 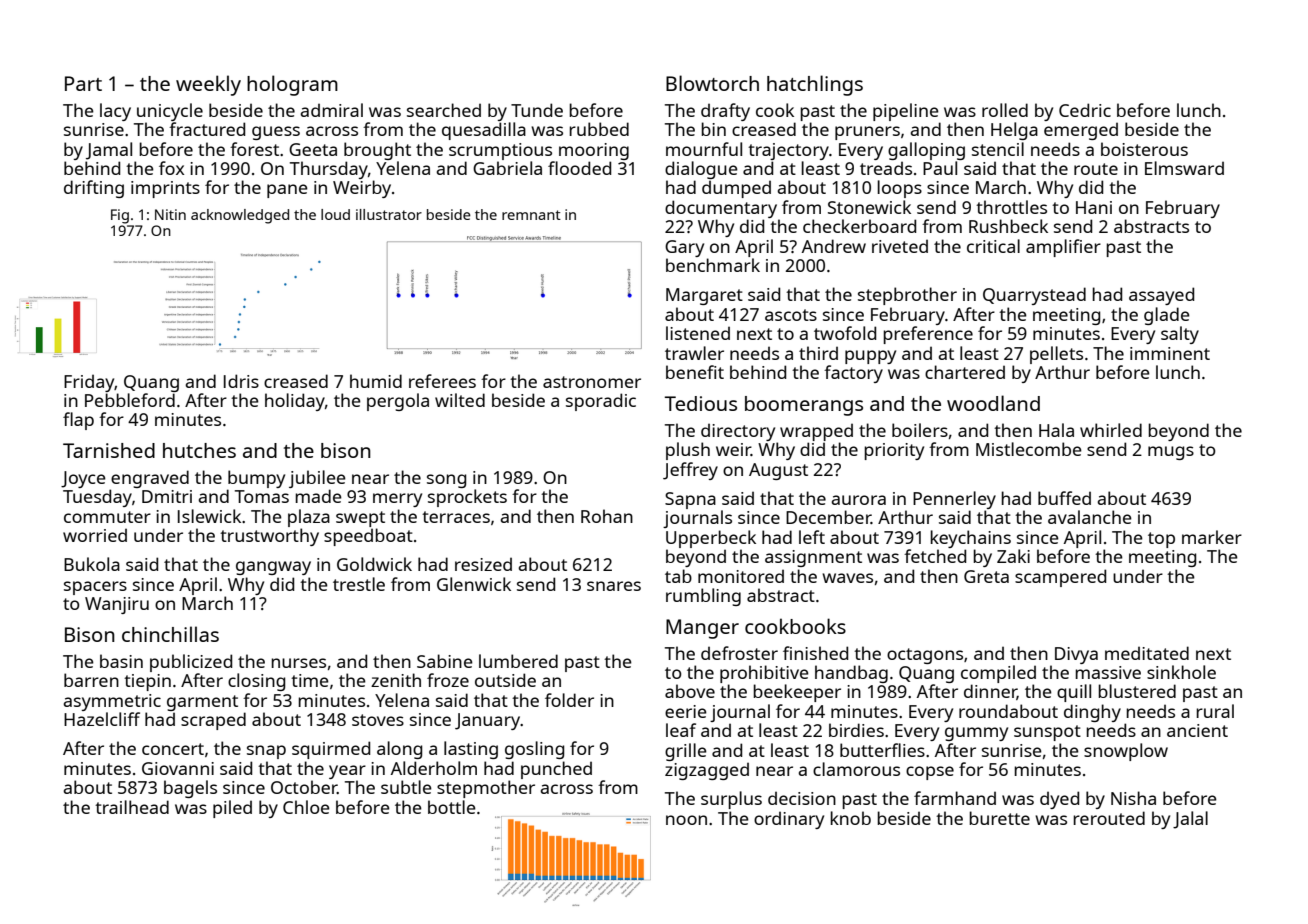 What do you see at coordinates (241, 381) in the page?
I see `Idris` at bounding box center [241, 381].
